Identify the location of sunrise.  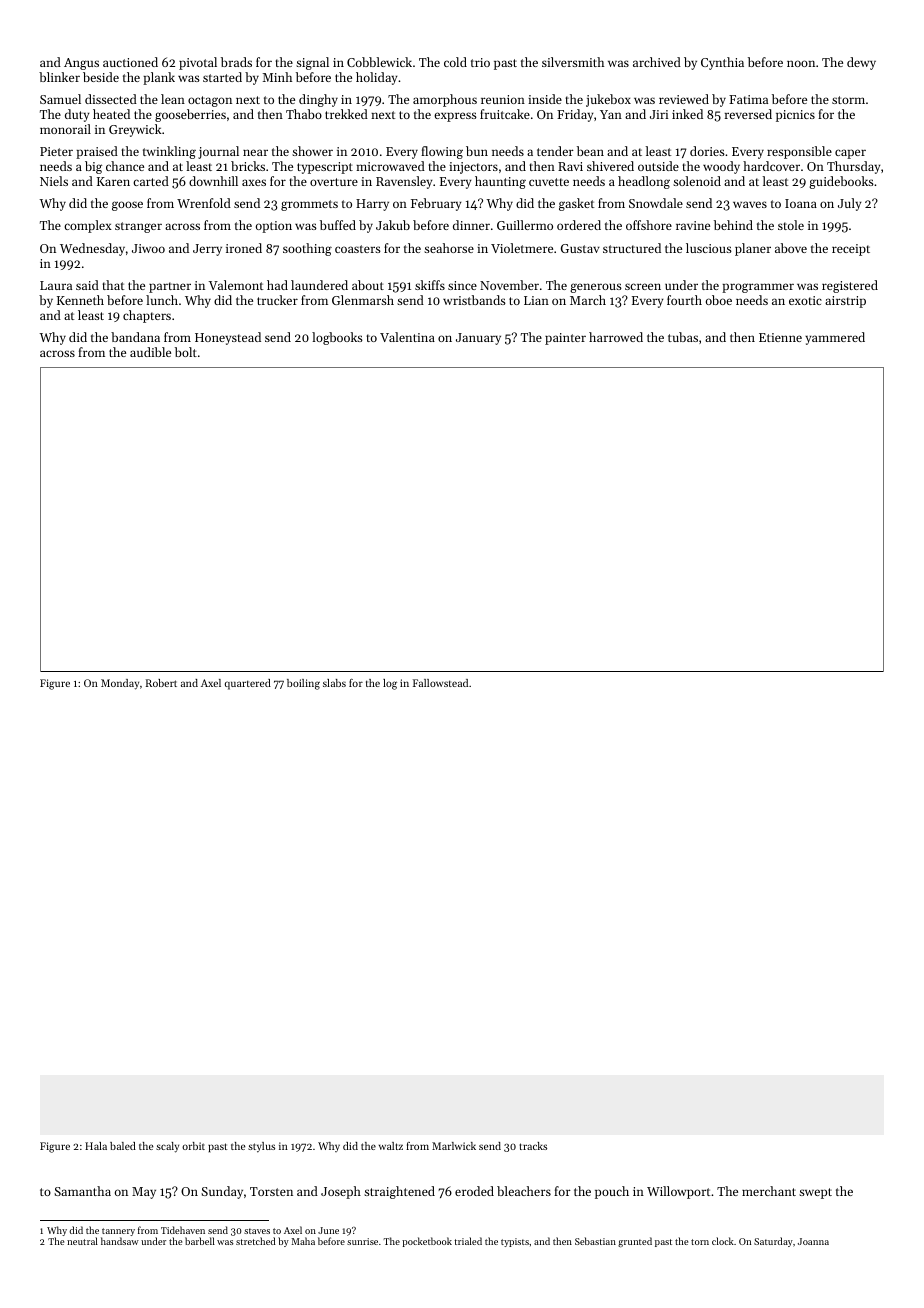
(362, 1241).
